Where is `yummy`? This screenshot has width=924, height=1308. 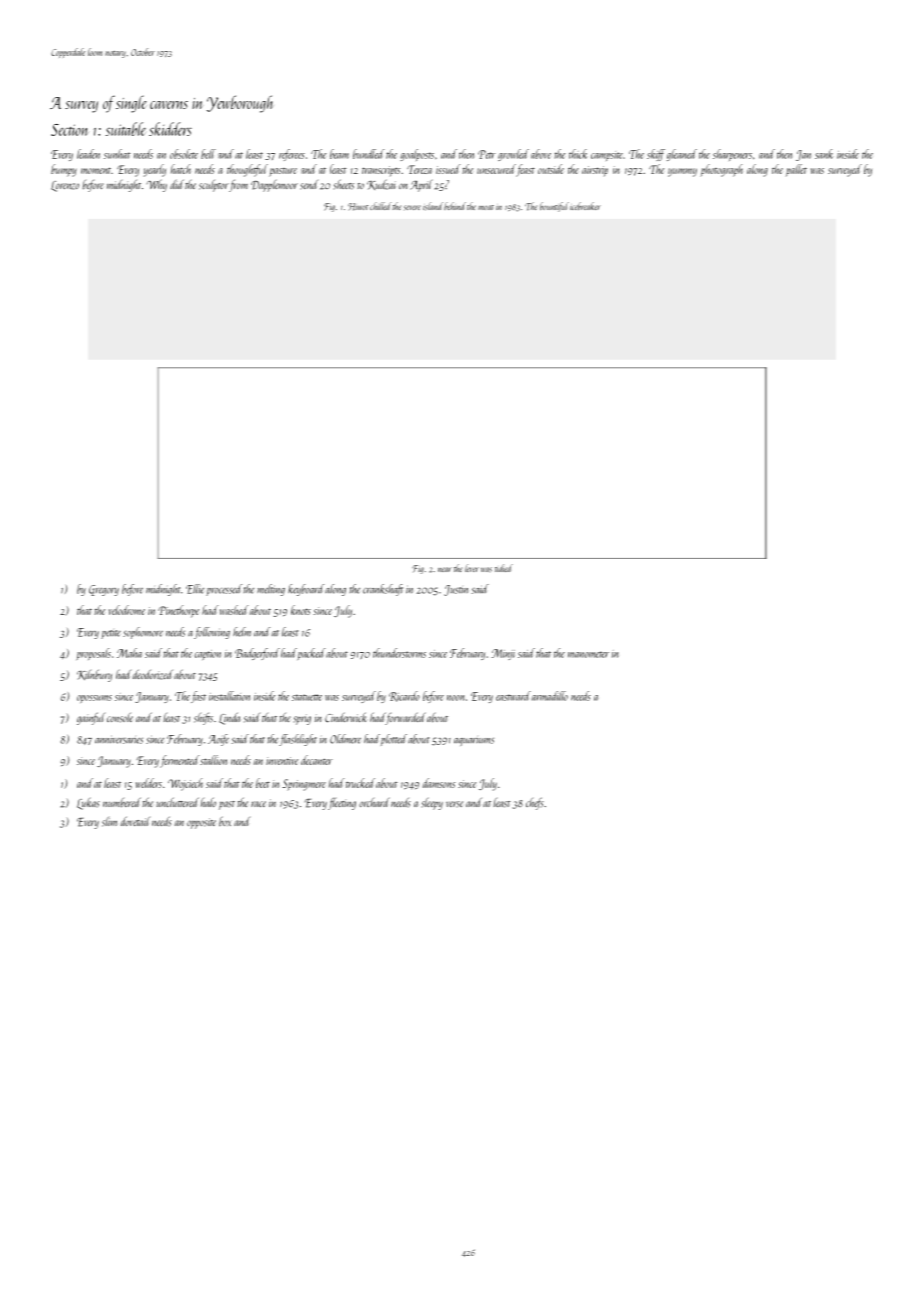
yummy is located at coordinates (682, 172).
